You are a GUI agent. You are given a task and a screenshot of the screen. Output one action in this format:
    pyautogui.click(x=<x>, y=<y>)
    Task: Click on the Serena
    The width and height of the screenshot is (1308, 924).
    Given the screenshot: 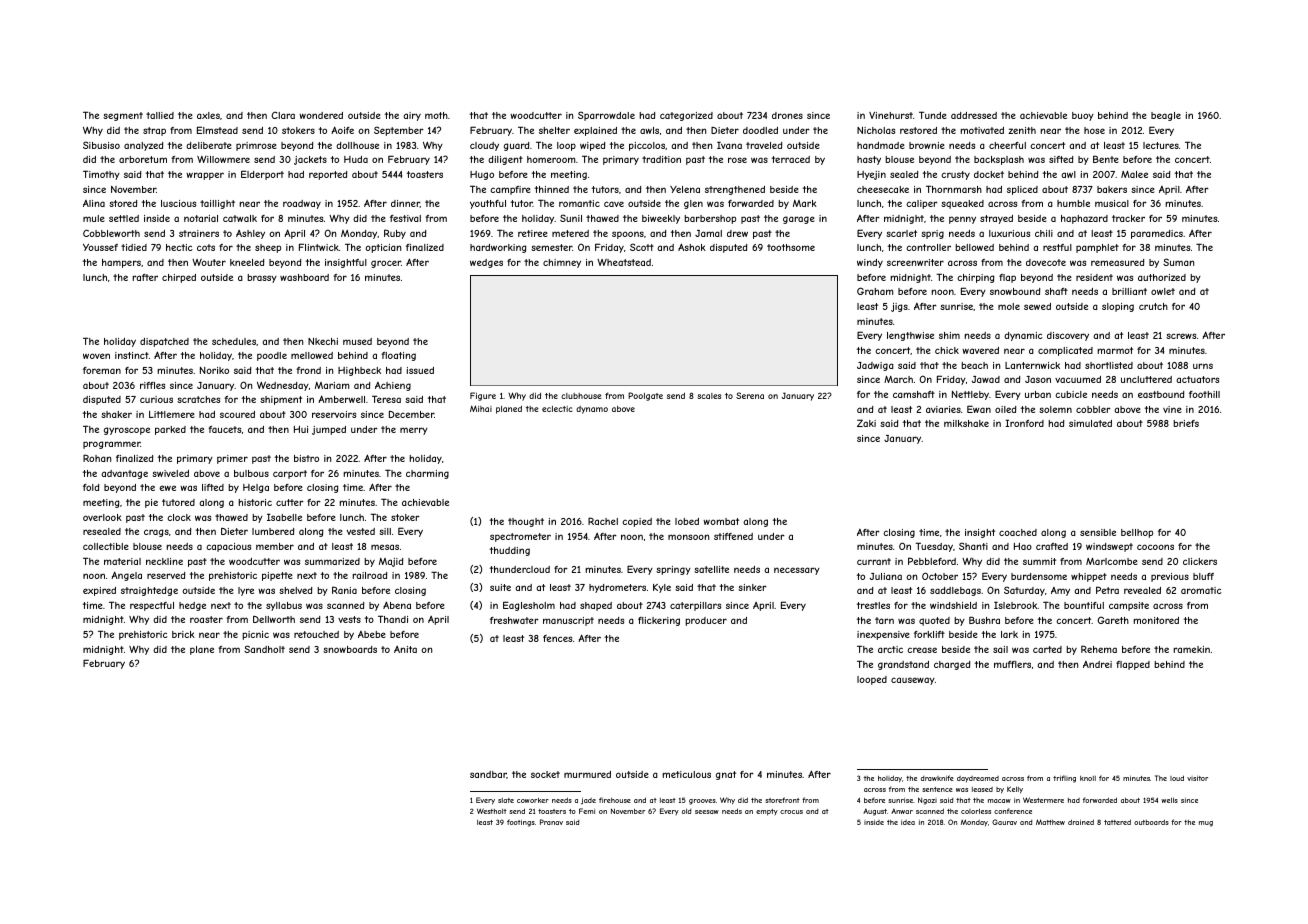 What is the action you would take?
    pyautogui.click(x=750, y=395)
